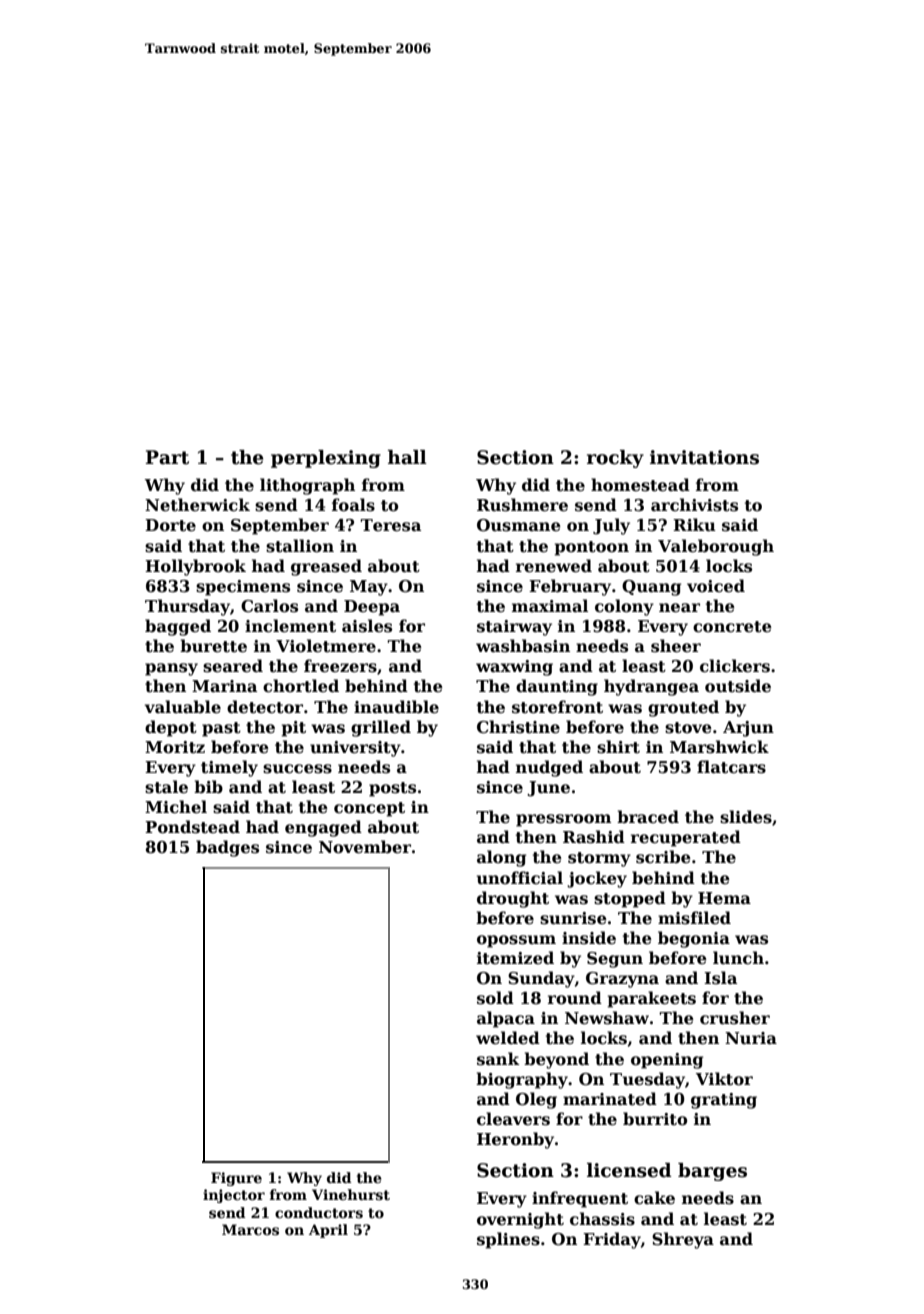  What do you see at coordinates (236, 1179) in the screenshot?
I see `Figure` at bounding box center [236, 1179].
